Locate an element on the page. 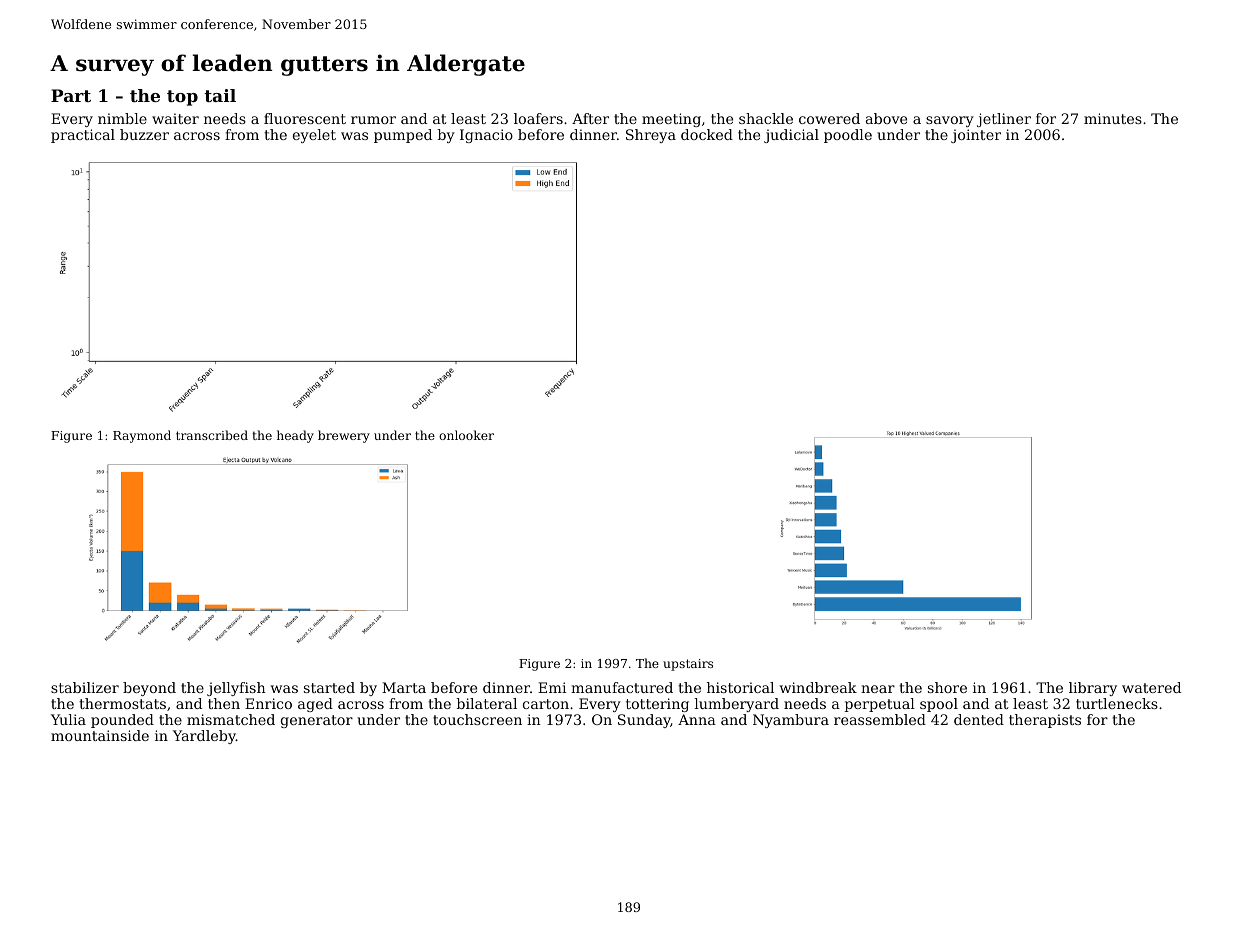  above is located at coordinates (886, 118).
